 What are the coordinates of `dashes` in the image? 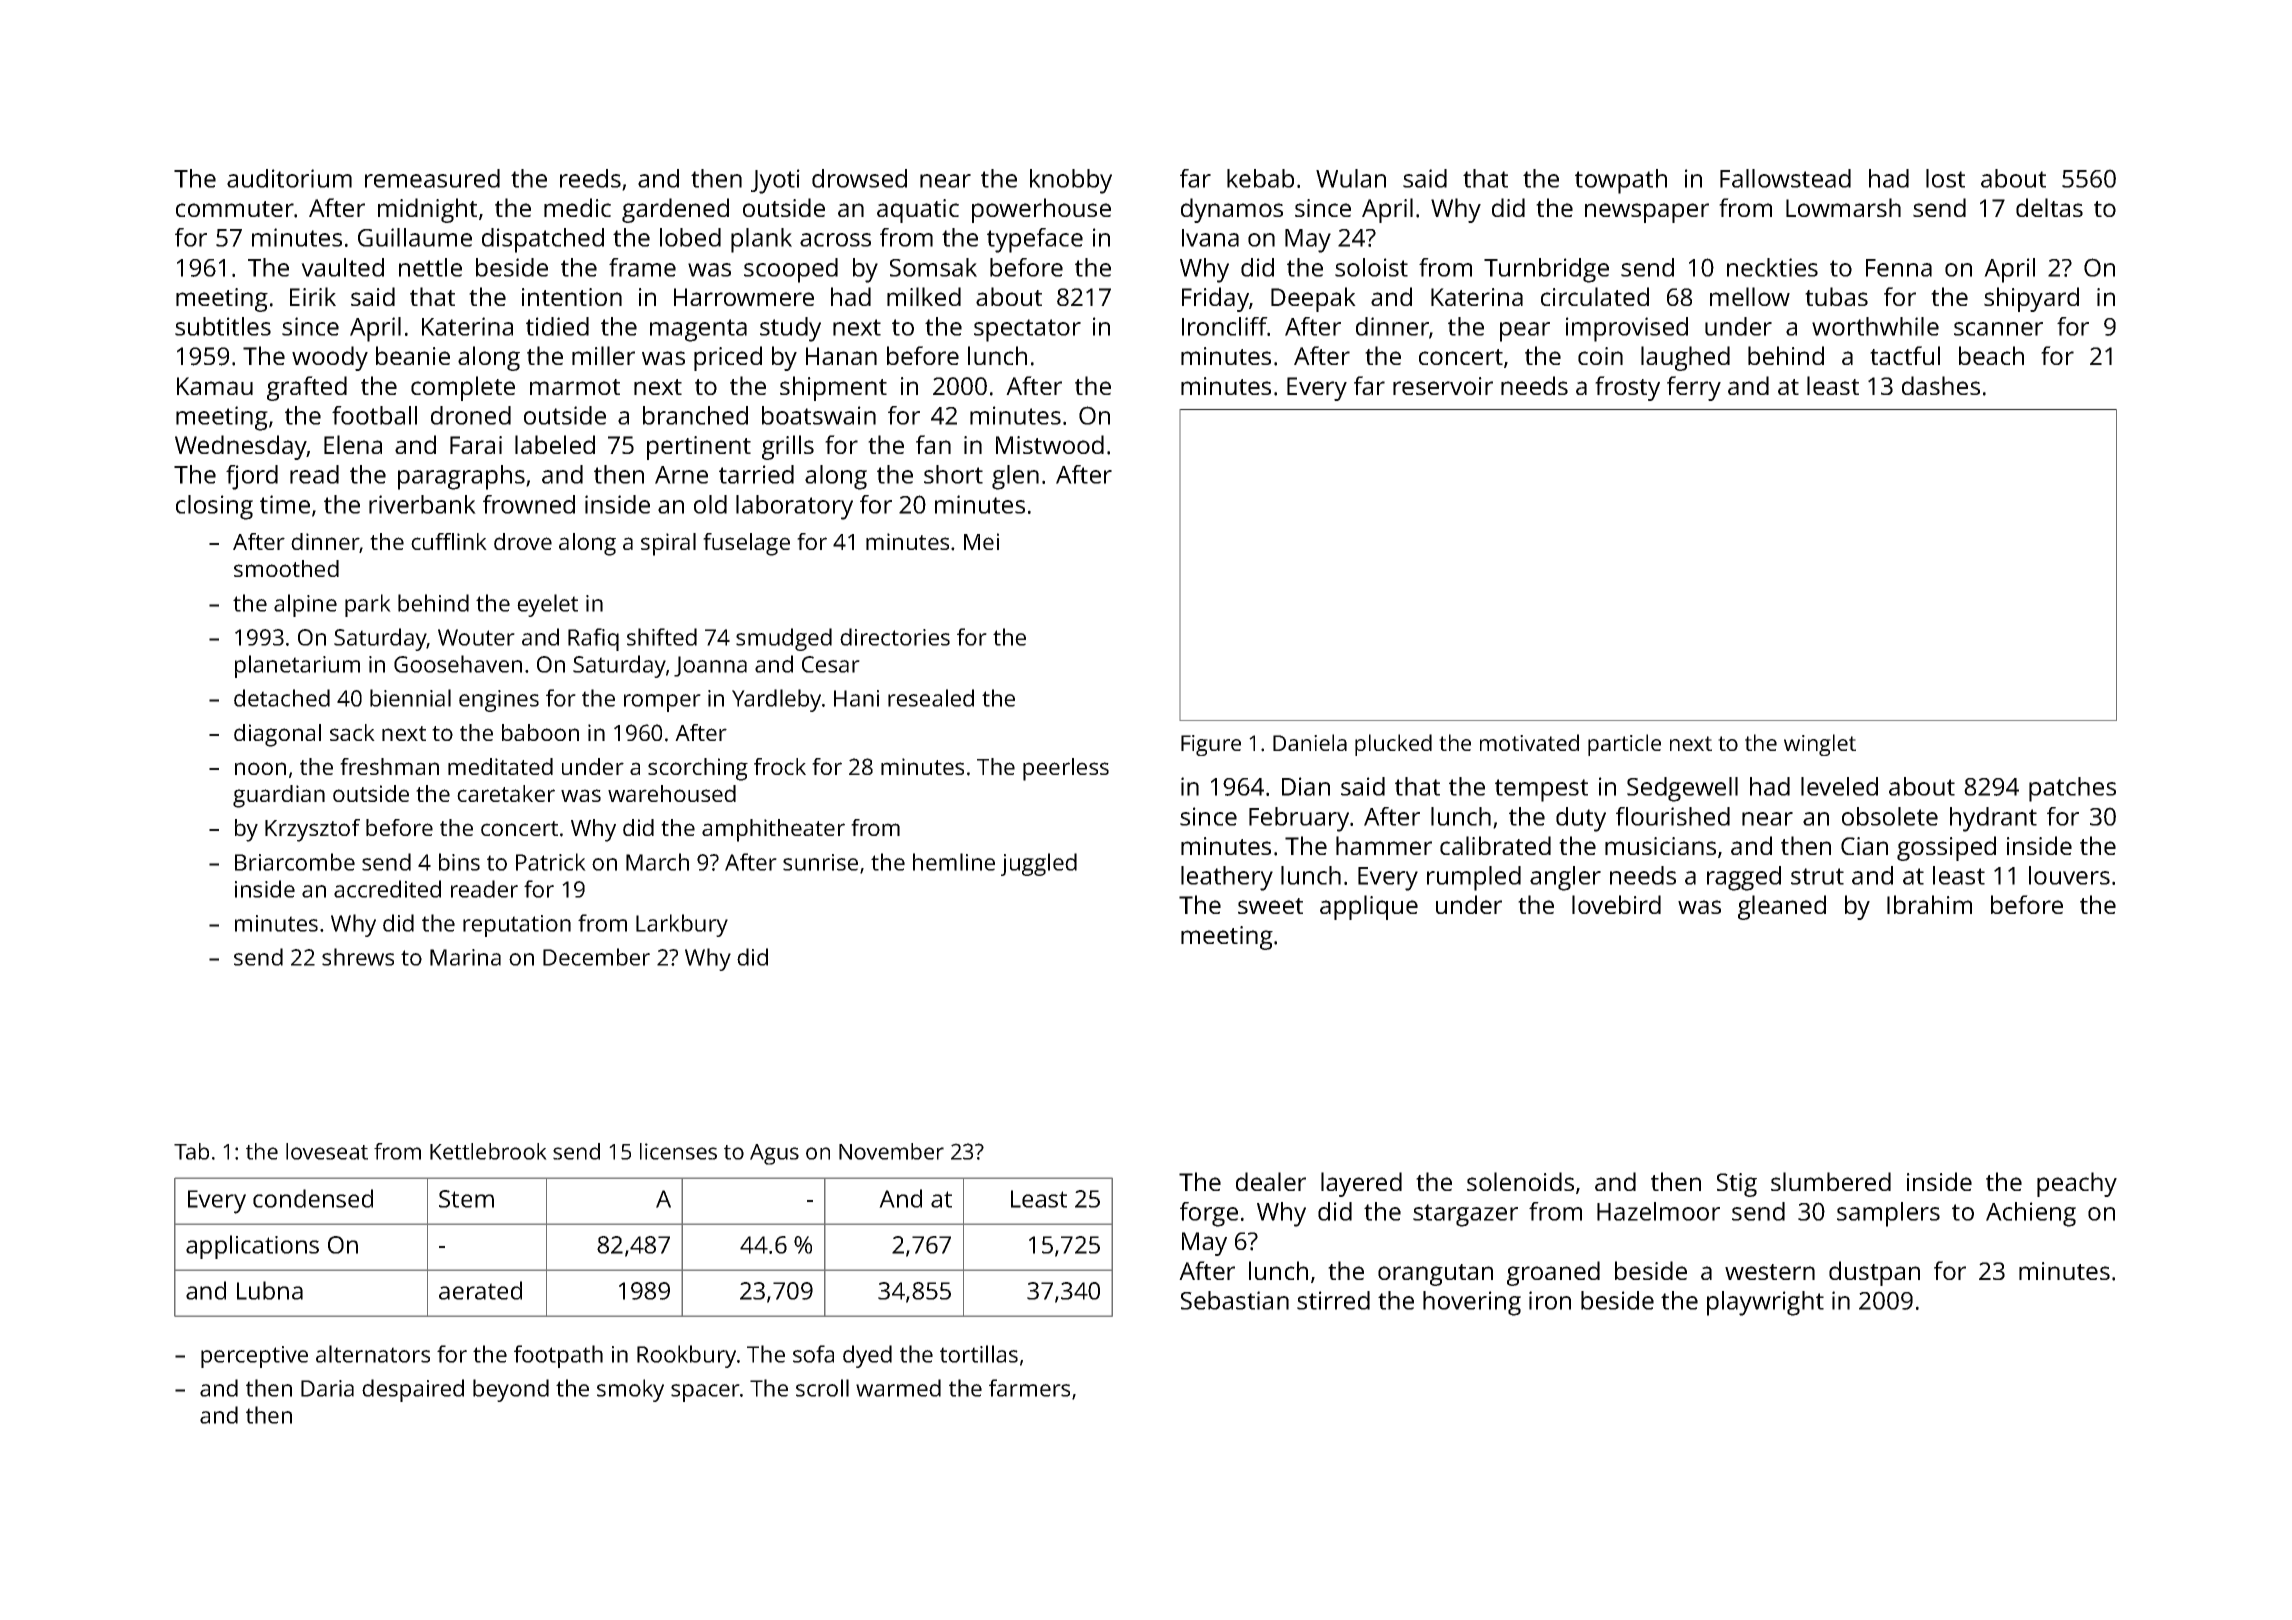 It's located at (1941, 385).
